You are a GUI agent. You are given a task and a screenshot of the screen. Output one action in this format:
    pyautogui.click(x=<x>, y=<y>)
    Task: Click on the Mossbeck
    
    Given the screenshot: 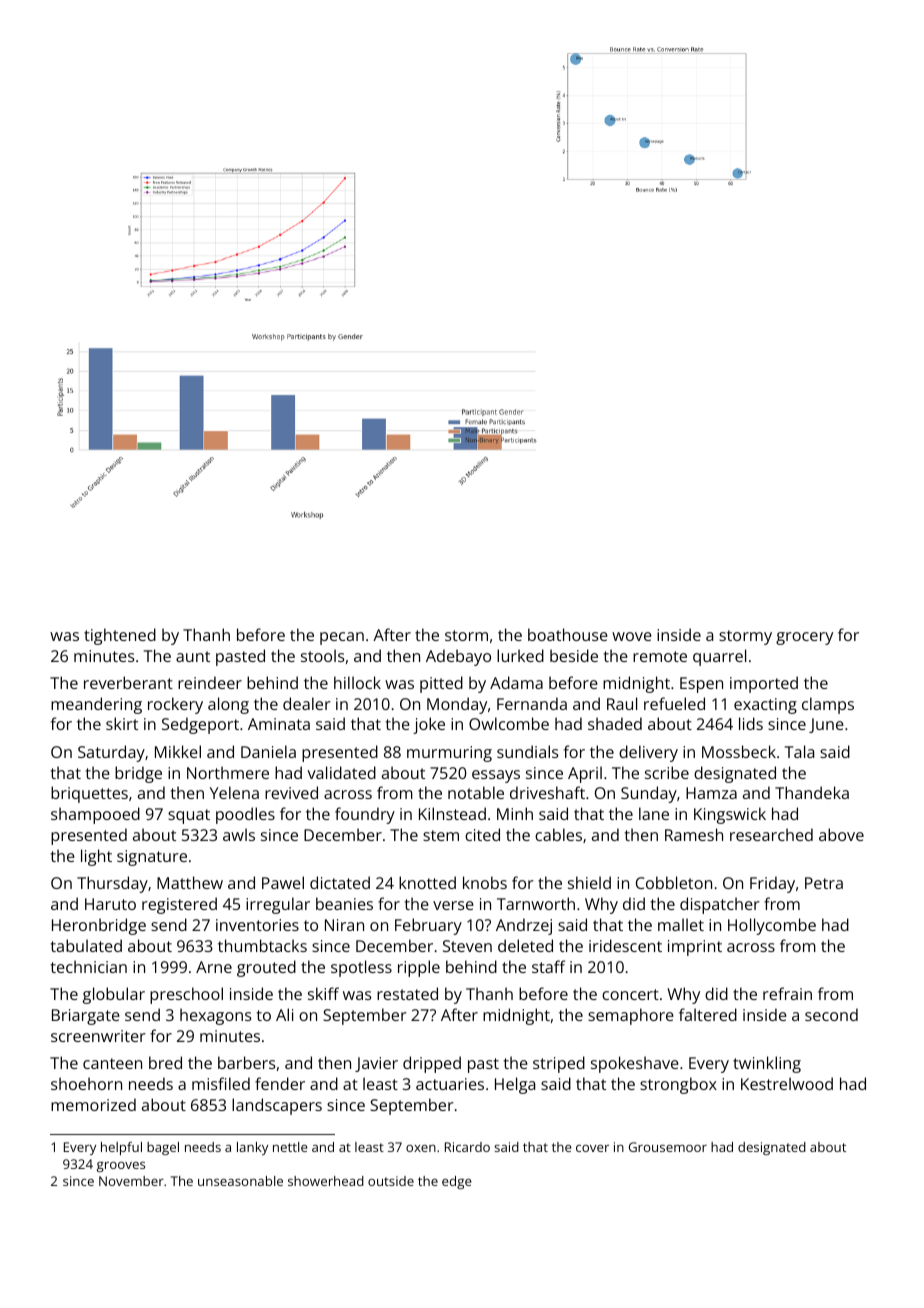 What is the action you would take?
    pyautogui.click(x=739, y=751)
